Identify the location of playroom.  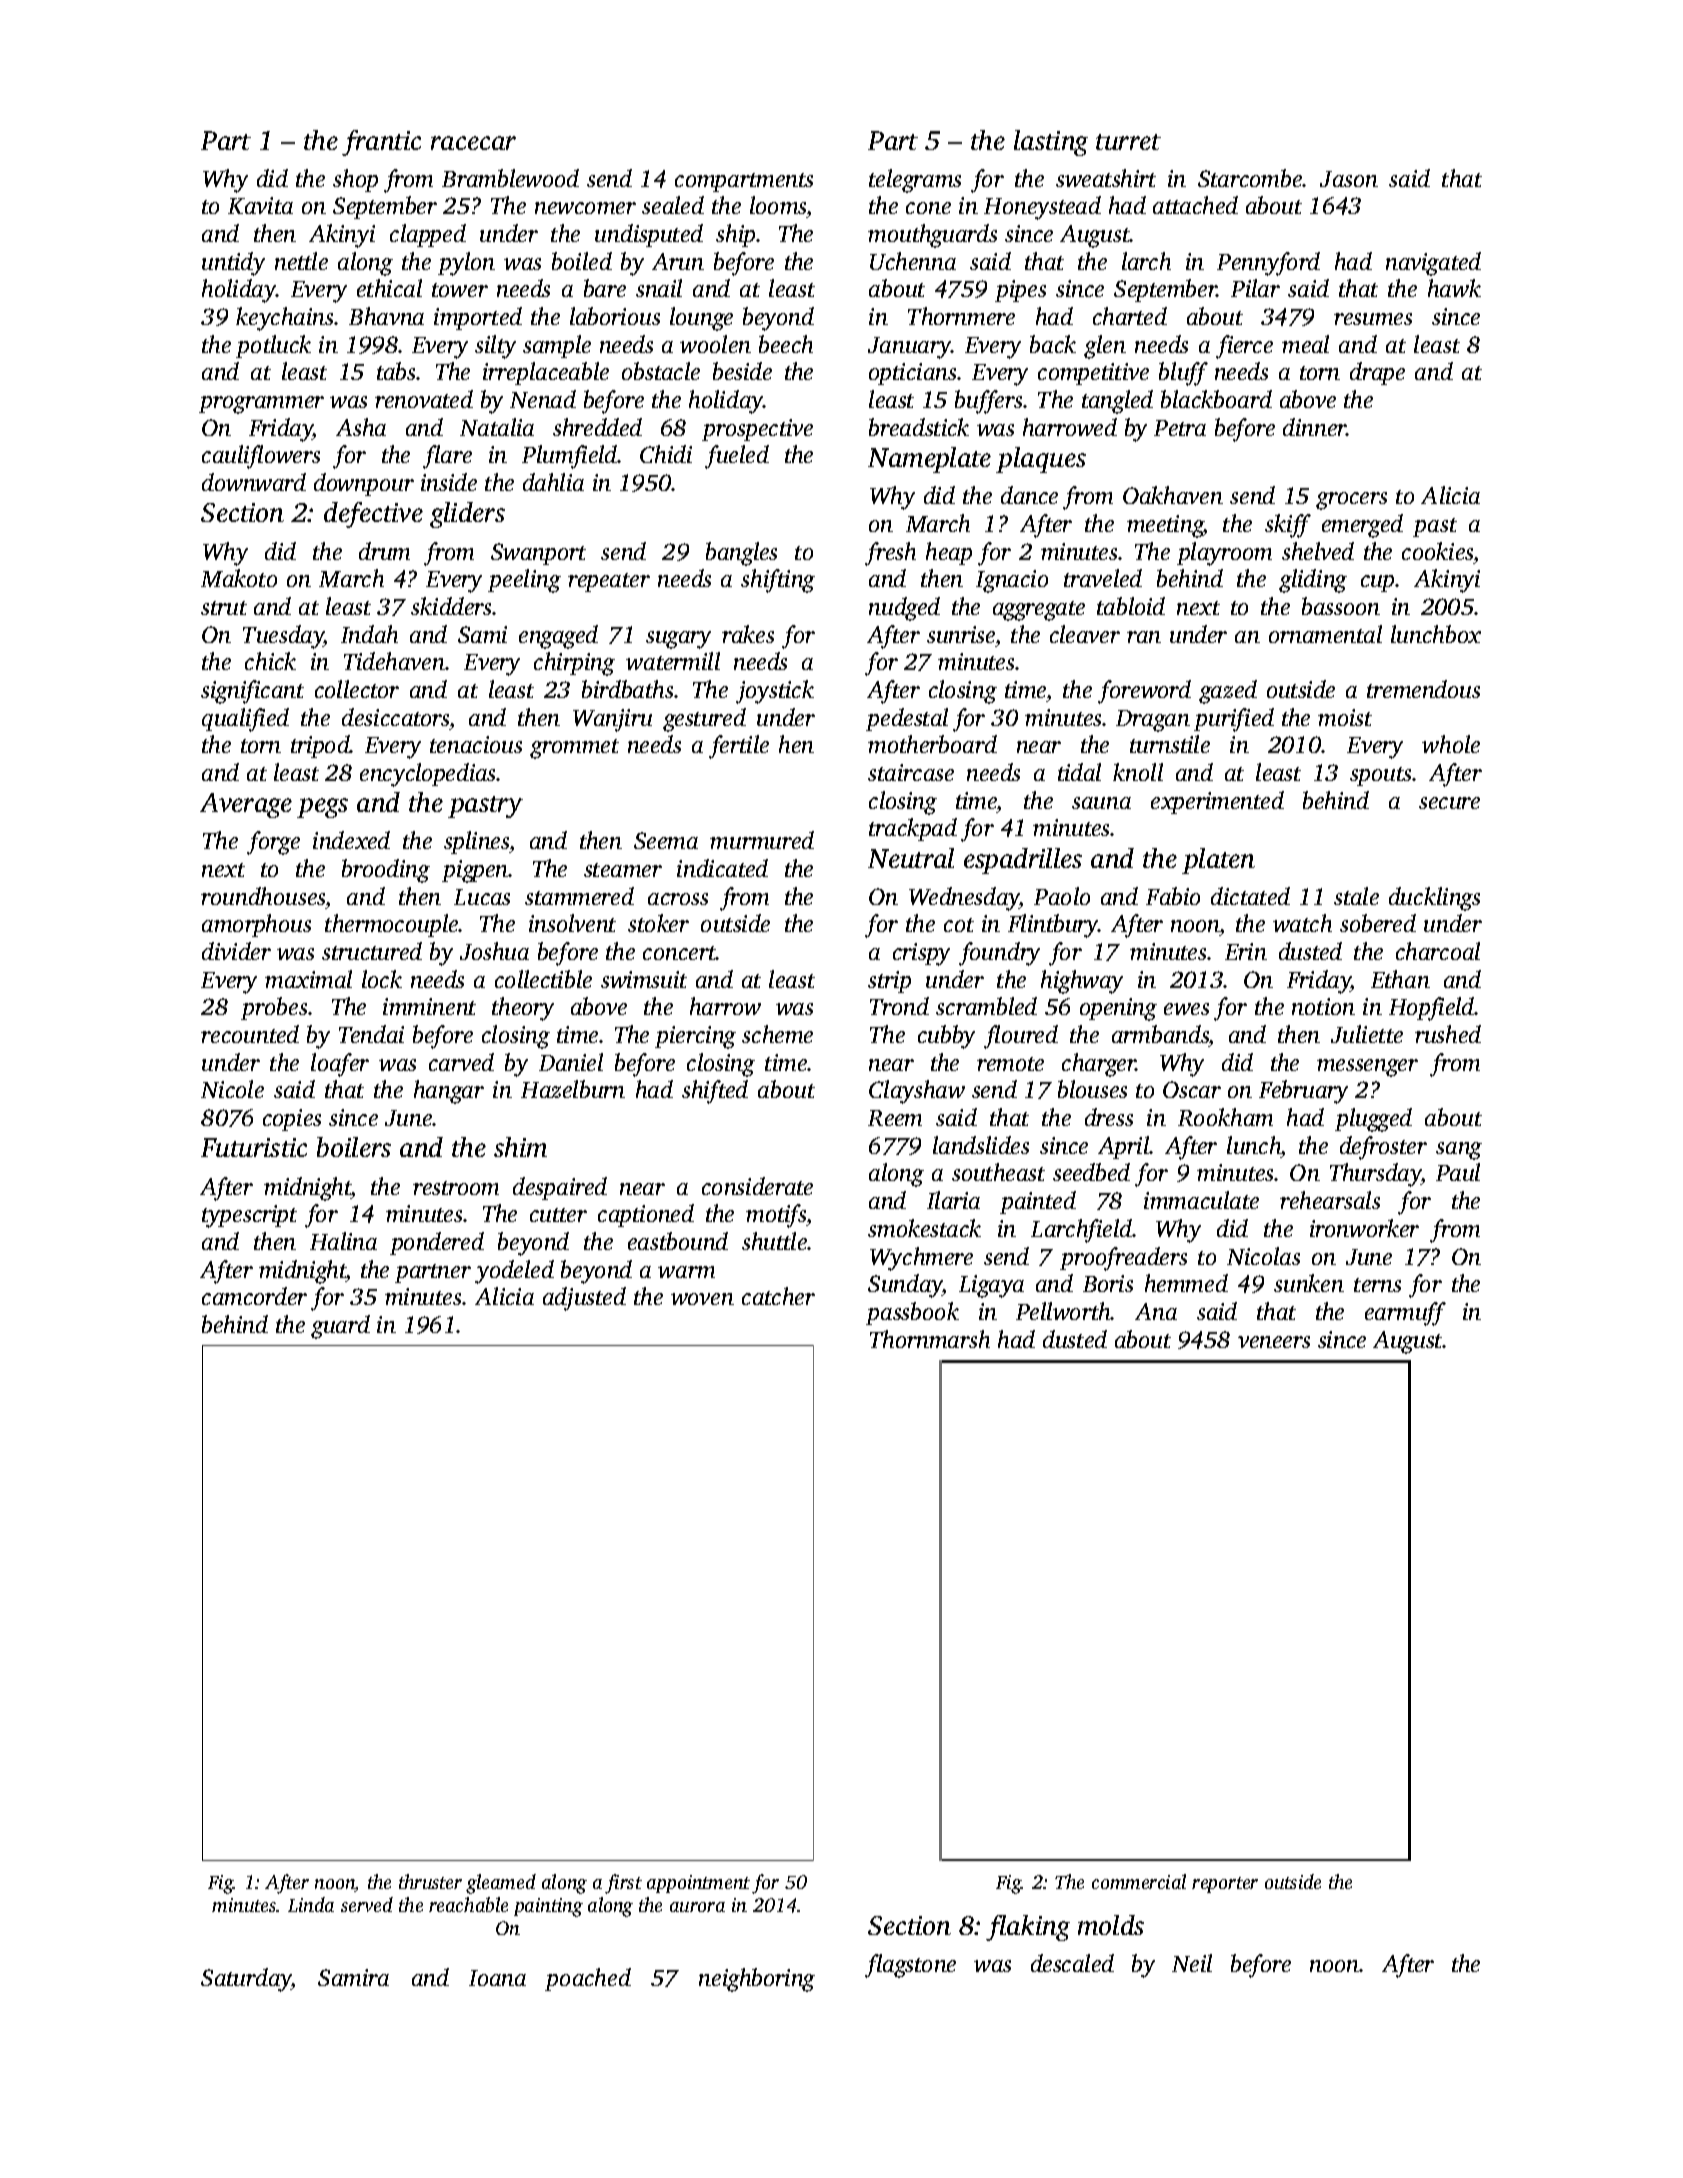
(1224, 554).
